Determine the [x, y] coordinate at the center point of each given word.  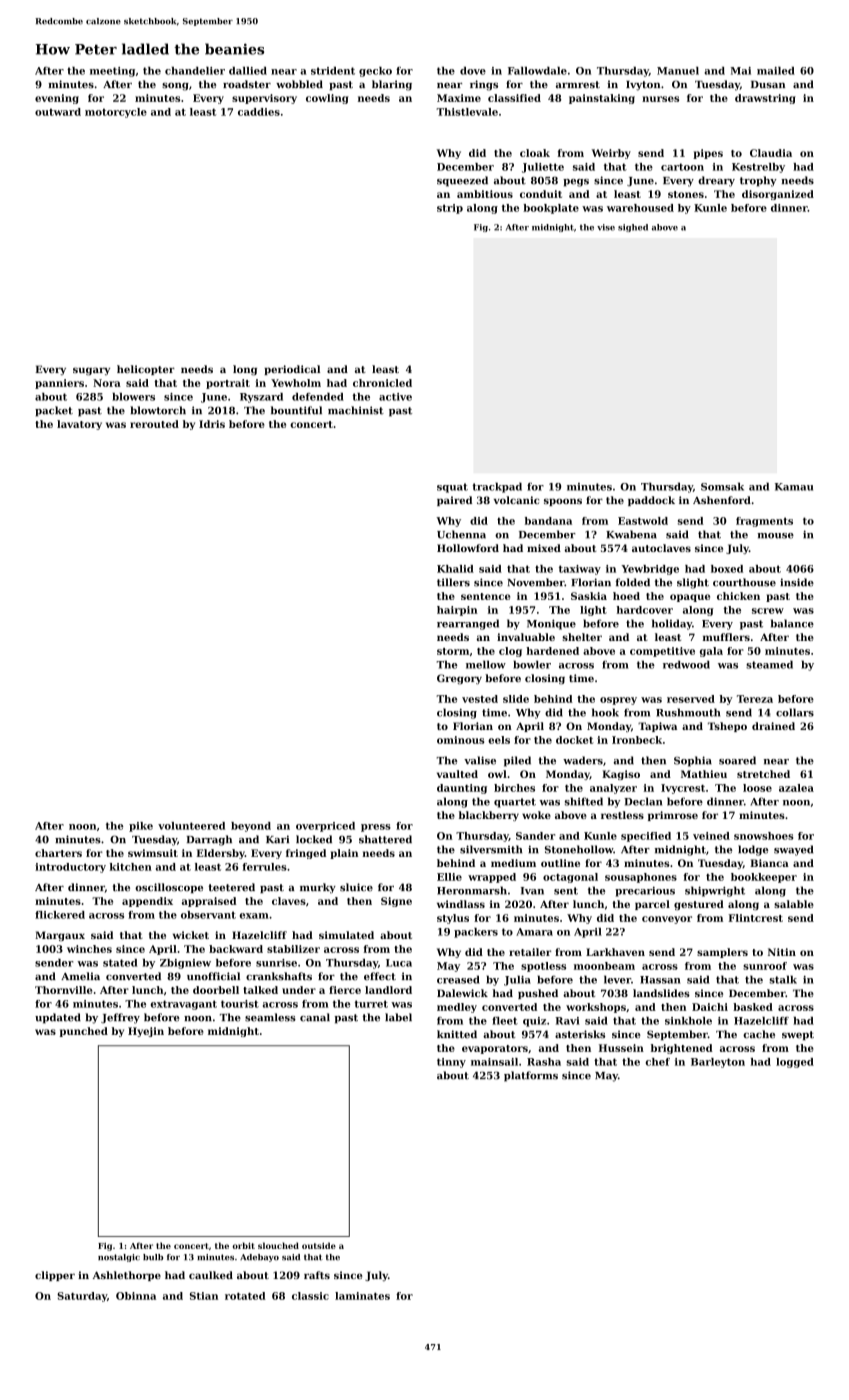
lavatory [79, 425]
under [299, 990]
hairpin [457, 611]
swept [798, 1035]
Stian [204, 1296]
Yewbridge [650, 570]
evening [57, 99]
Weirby [611, 154]
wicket [191, 935]
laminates [362, 1296]
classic [310, 1296]
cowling [327, 99]
